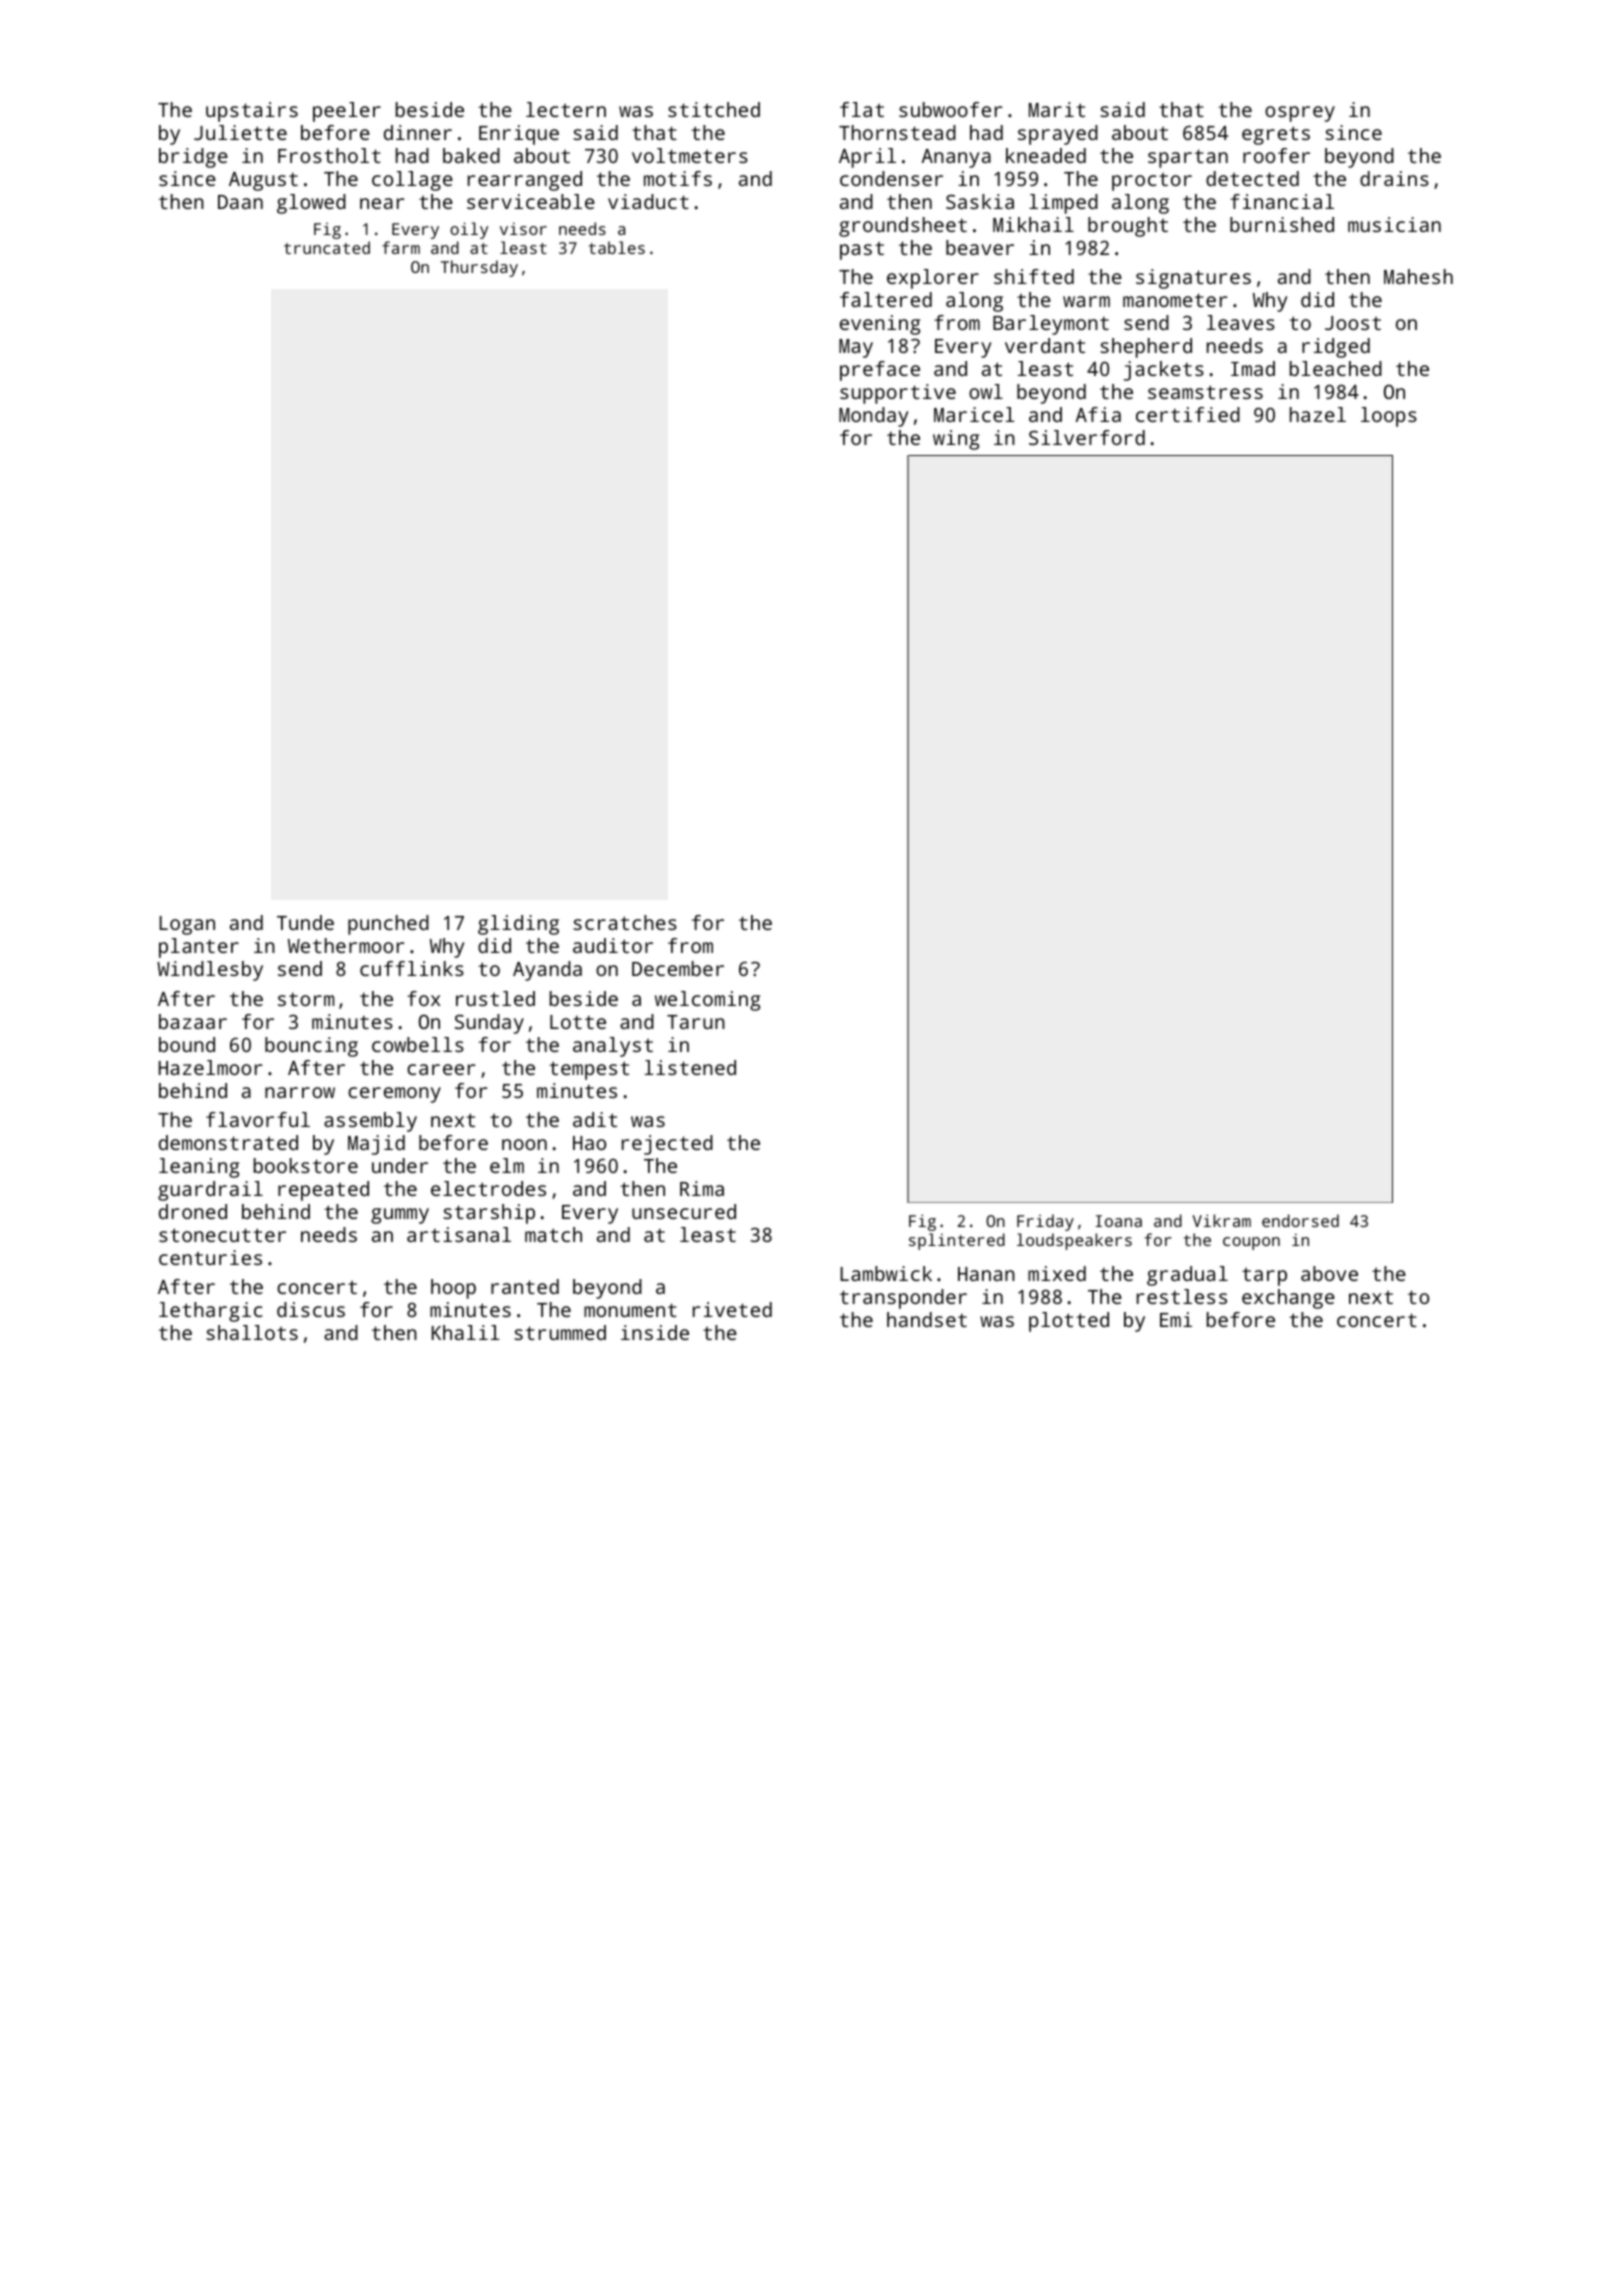 This document has width=1620, height=2292. What do you see at coordinates (1087, 437) in the document?
I see `Silverford` at bounding box center [1087, 437].
